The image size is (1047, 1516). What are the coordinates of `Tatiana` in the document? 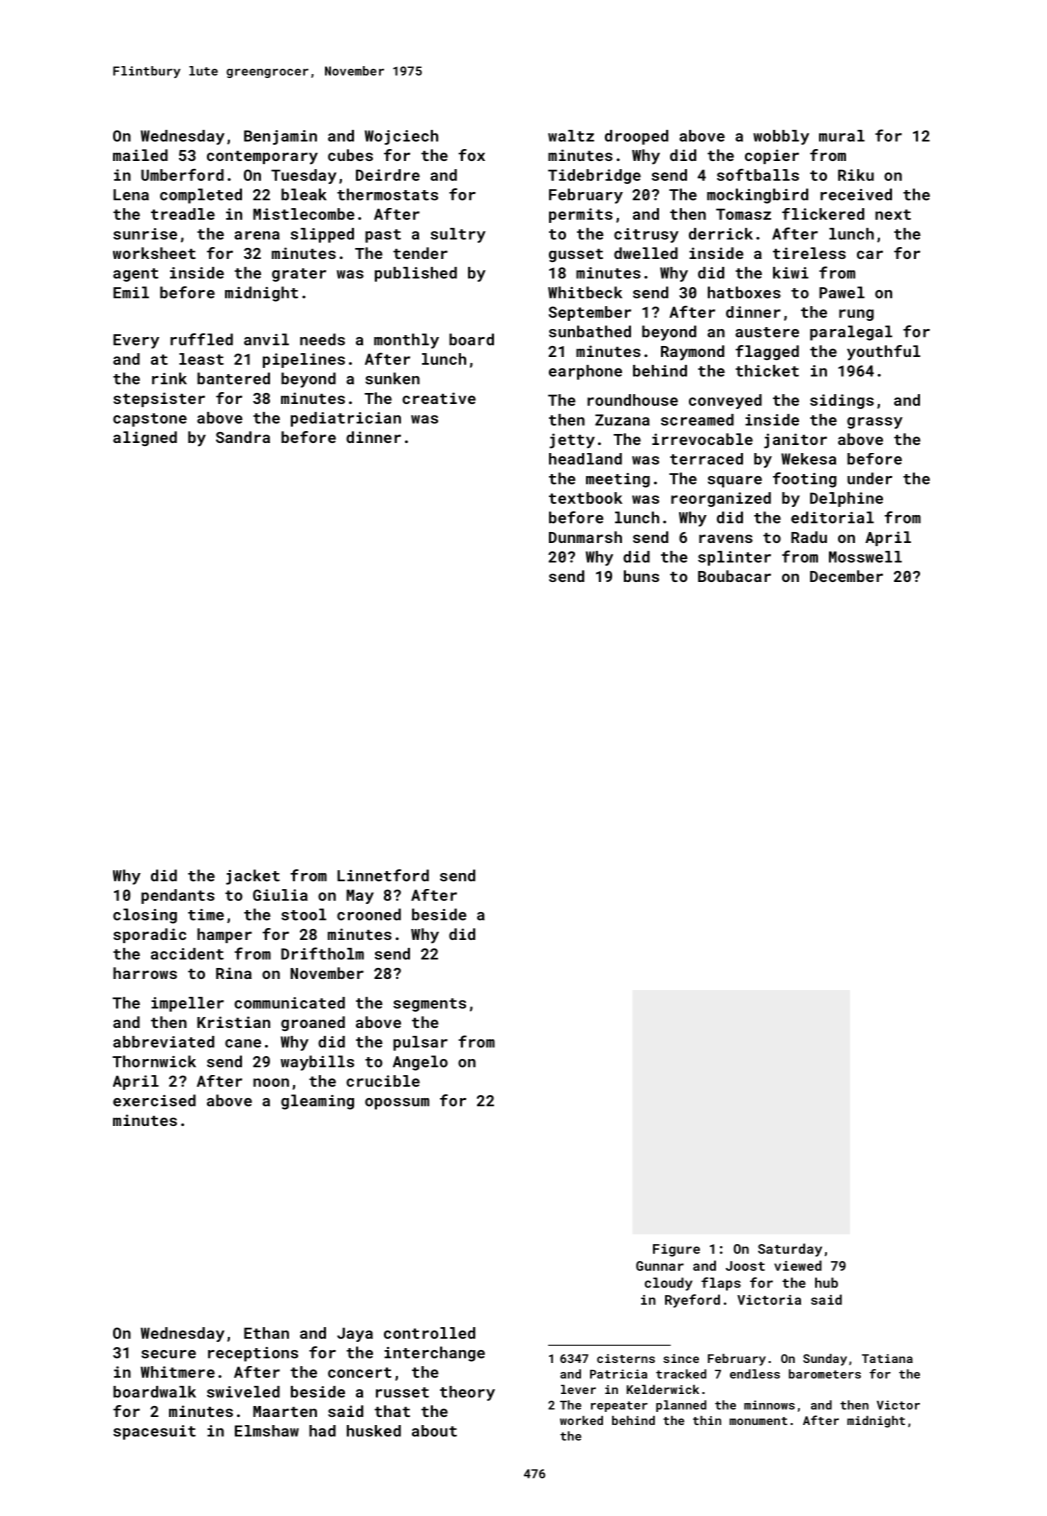 It's located at (887, 1358).
